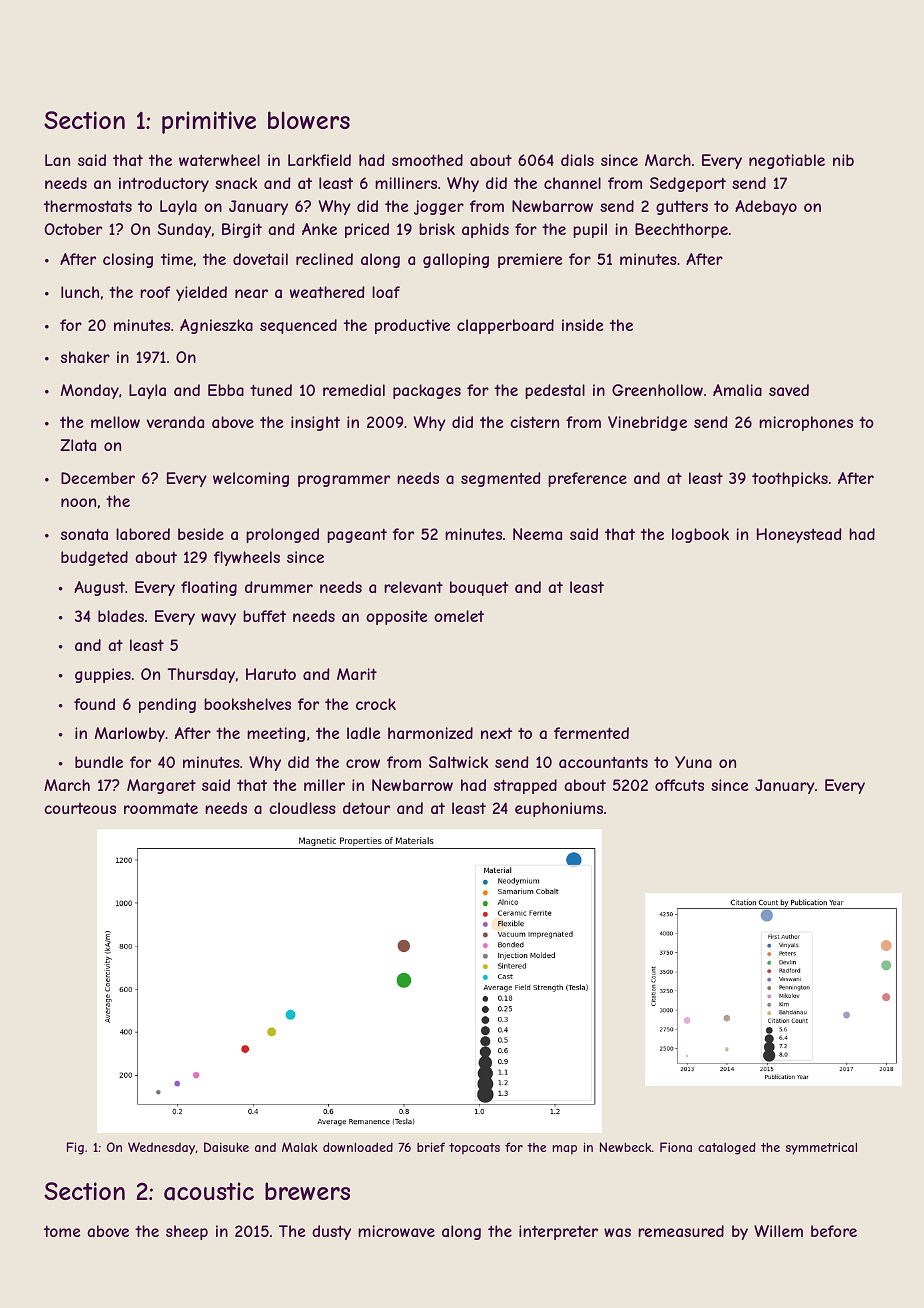  I want to click on symmetrical, so click(821, 1148).
